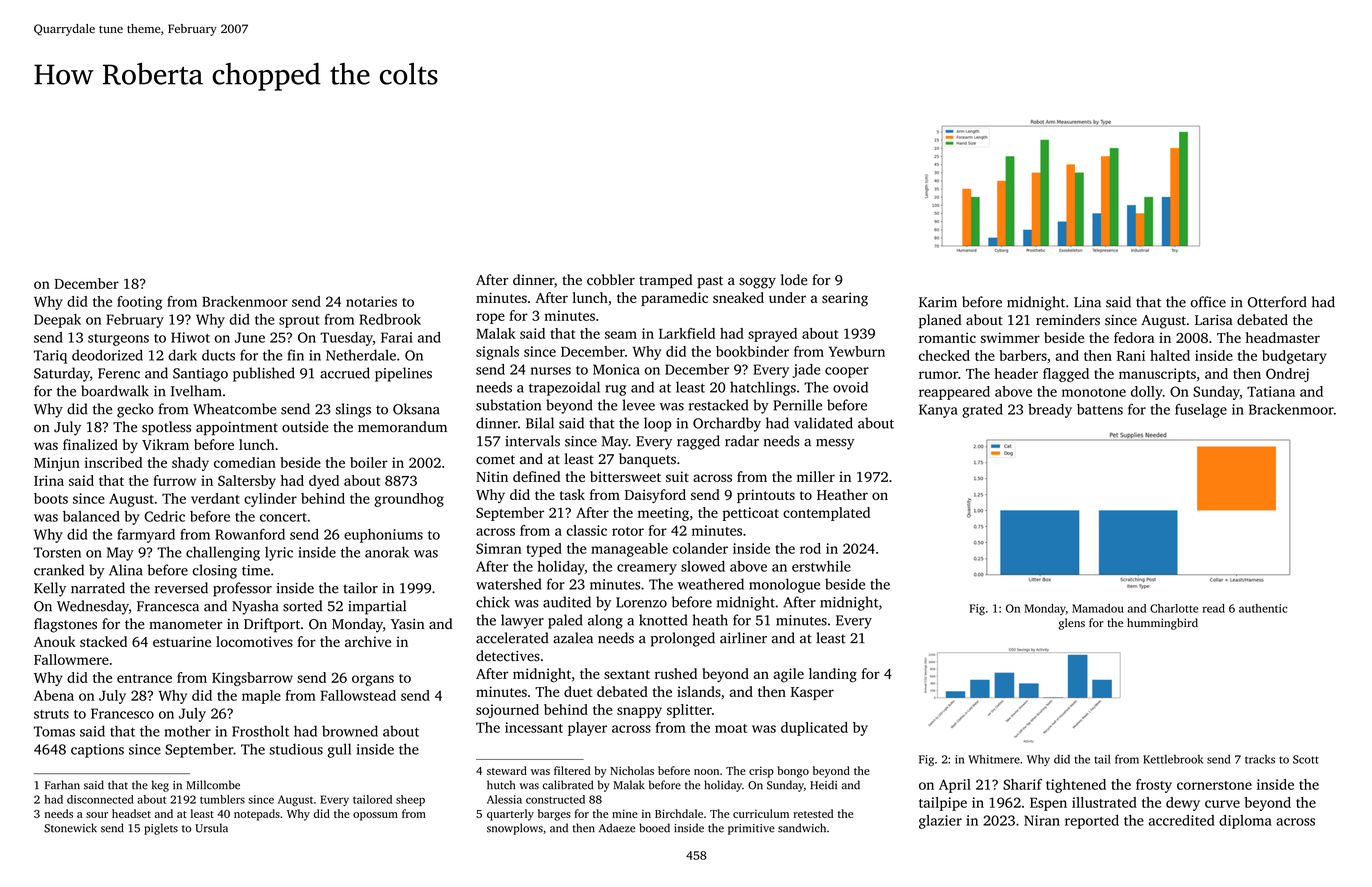 The height and width of the screenshot is (887, 1372). What do you see at coordinates (534, 727) in the screenshot?
I see `incessant` at bounding box center [534, 727].
